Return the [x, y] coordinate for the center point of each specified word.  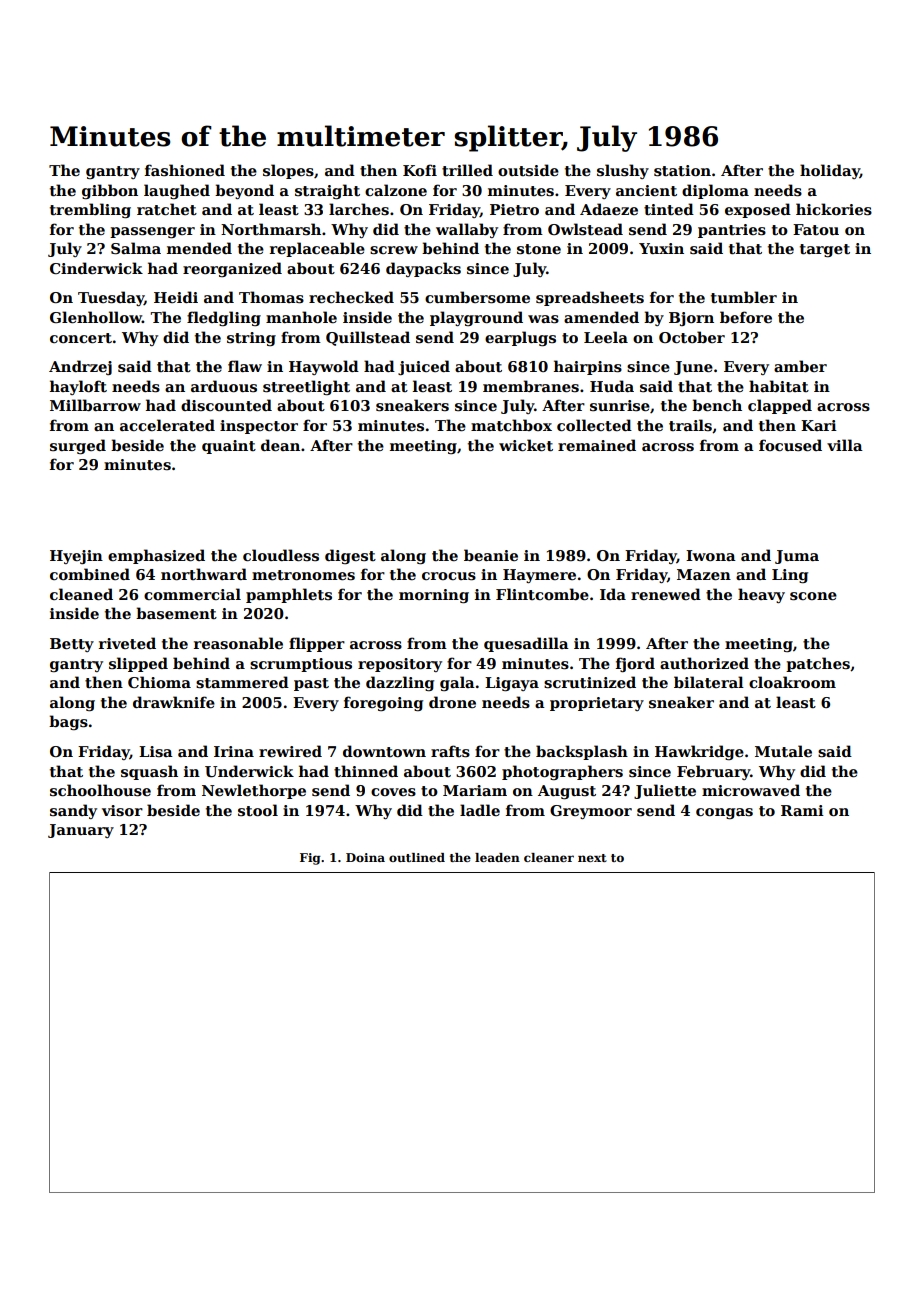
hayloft [78, 387]
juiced [424, 367]
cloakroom [792, 682]
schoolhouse [100, 790]
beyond [244, 191]
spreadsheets [590, 298]
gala [457, 683]
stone [539, 249]
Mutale [783, 751]
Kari [819, 425]
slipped [138, 664]
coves [393, 792]
